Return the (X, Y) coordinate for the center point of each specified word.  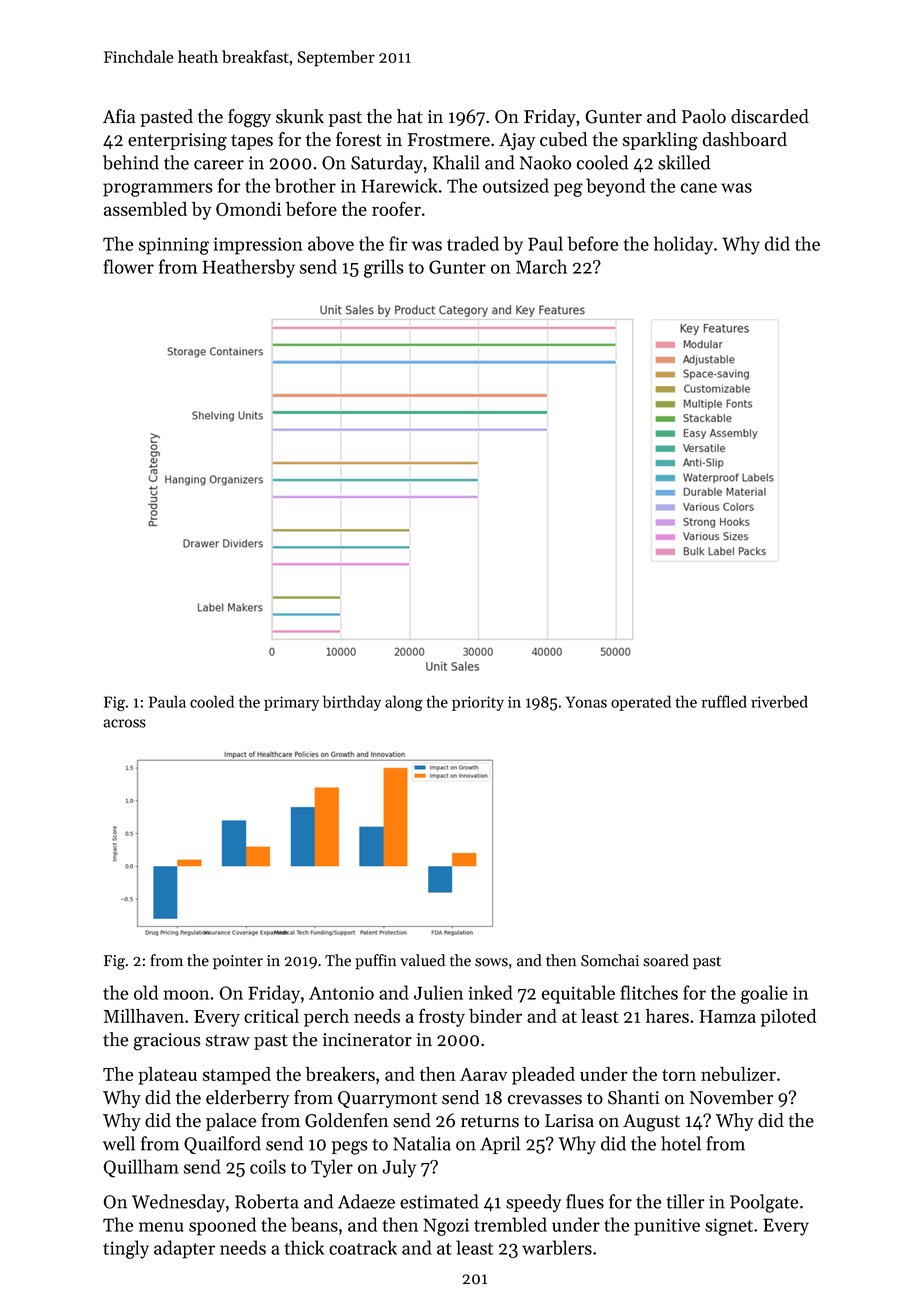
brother (305, 185)
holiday (683, 245)
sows (491, 962)
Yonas (586, 702)
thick (304, 1247)
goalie (764, 994)
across (124, 723)
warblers (557, 1247)
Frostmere (449, 140)
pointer (238, 962)
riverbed (779, 701)
